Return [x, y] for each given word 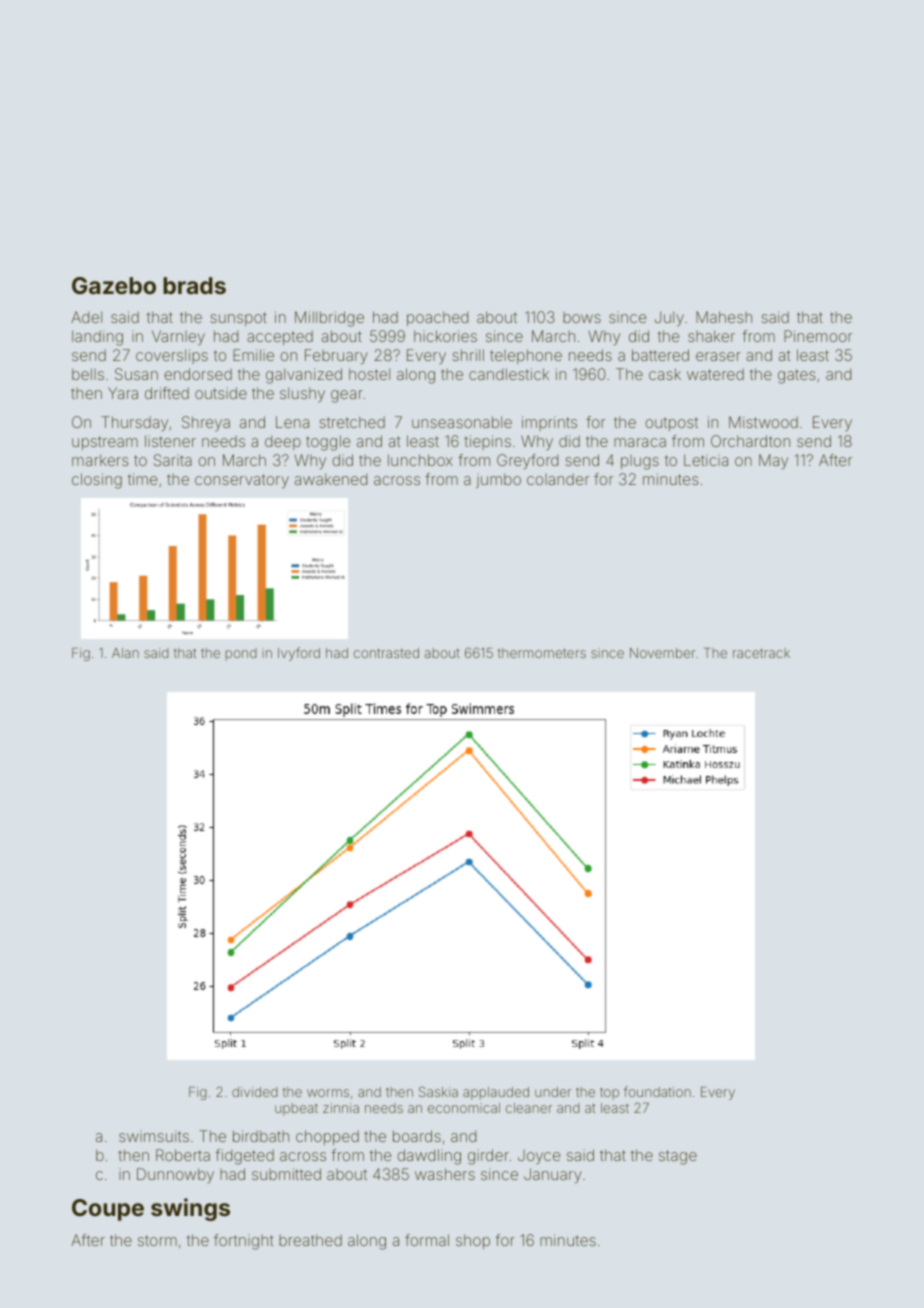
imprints [549, 423]
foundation [657, 1091]
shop [473, 1241]
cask [665, 374]
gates [797, 376]
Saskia [438, 1091]
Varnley [178, 338]
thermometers [542, 653]
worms [328, 1093]
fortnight [244, 1242]
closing [97, 481]
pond [241, 654]
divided [255, 1092]
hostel [369, 374]
